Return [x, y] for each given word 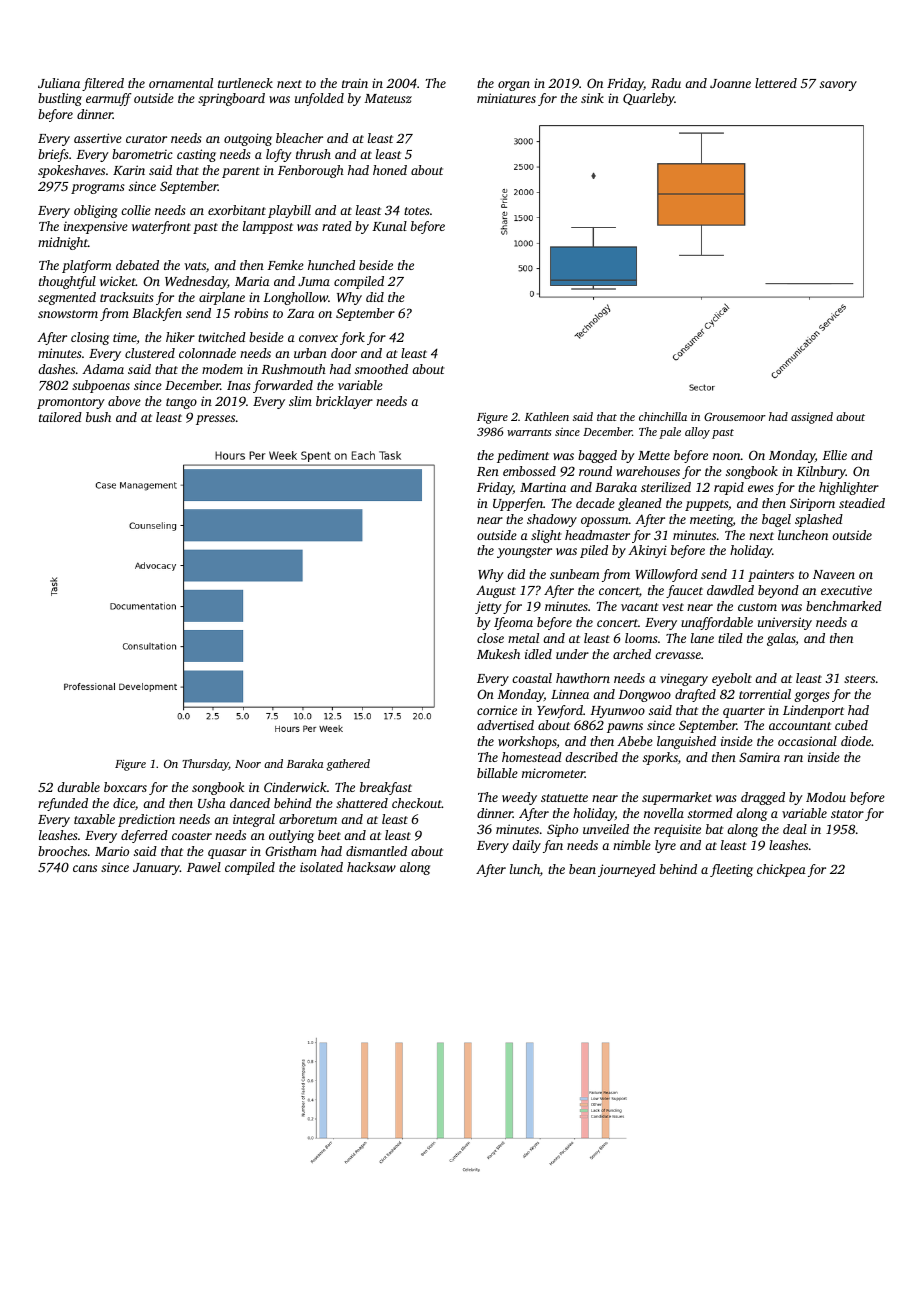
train [355, 83]
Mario [112, 851]
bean [582, 869]
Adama [103, 369]
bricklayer [344, 402]
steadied [862, 503]
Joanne [730, 83]
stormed [710, 813]
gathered [348, 765]
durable [78, 787]
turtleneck [245, 83]
